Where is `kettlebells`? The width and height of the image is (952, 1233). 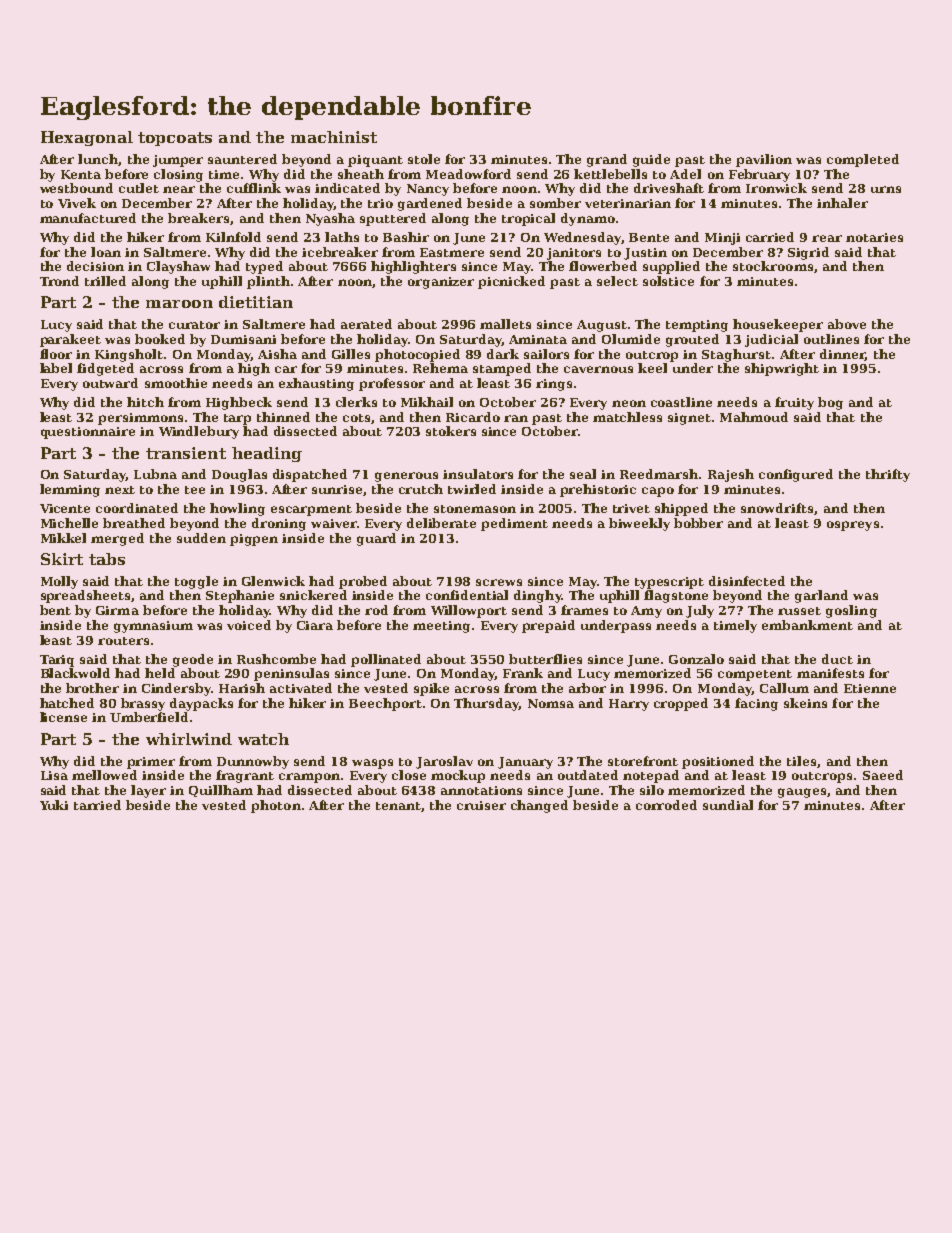
kettlebells is located at coordinates (610, 174).
